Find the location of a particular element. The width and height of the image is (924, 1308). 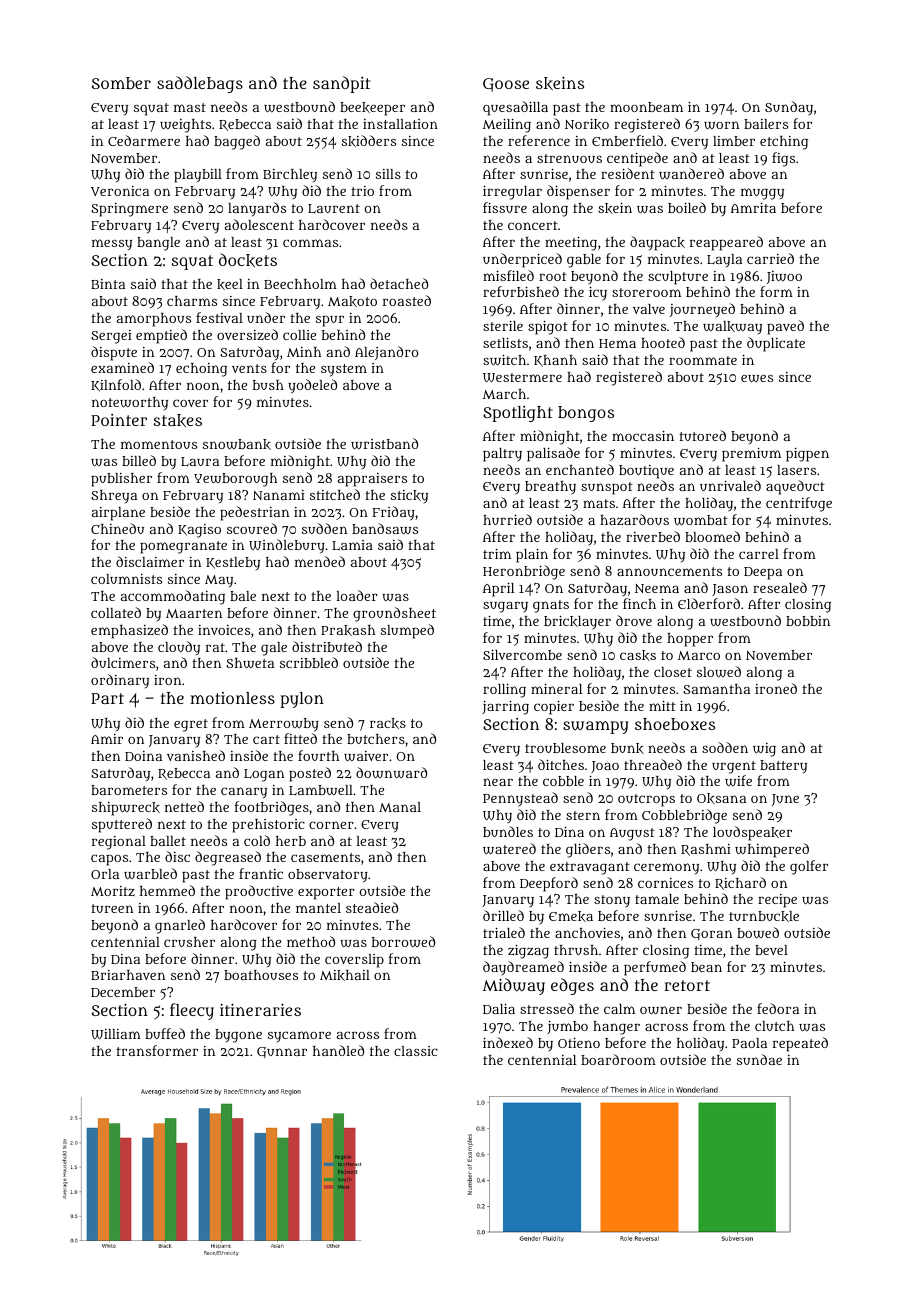

ewes is located at coordinates (757, 379).
